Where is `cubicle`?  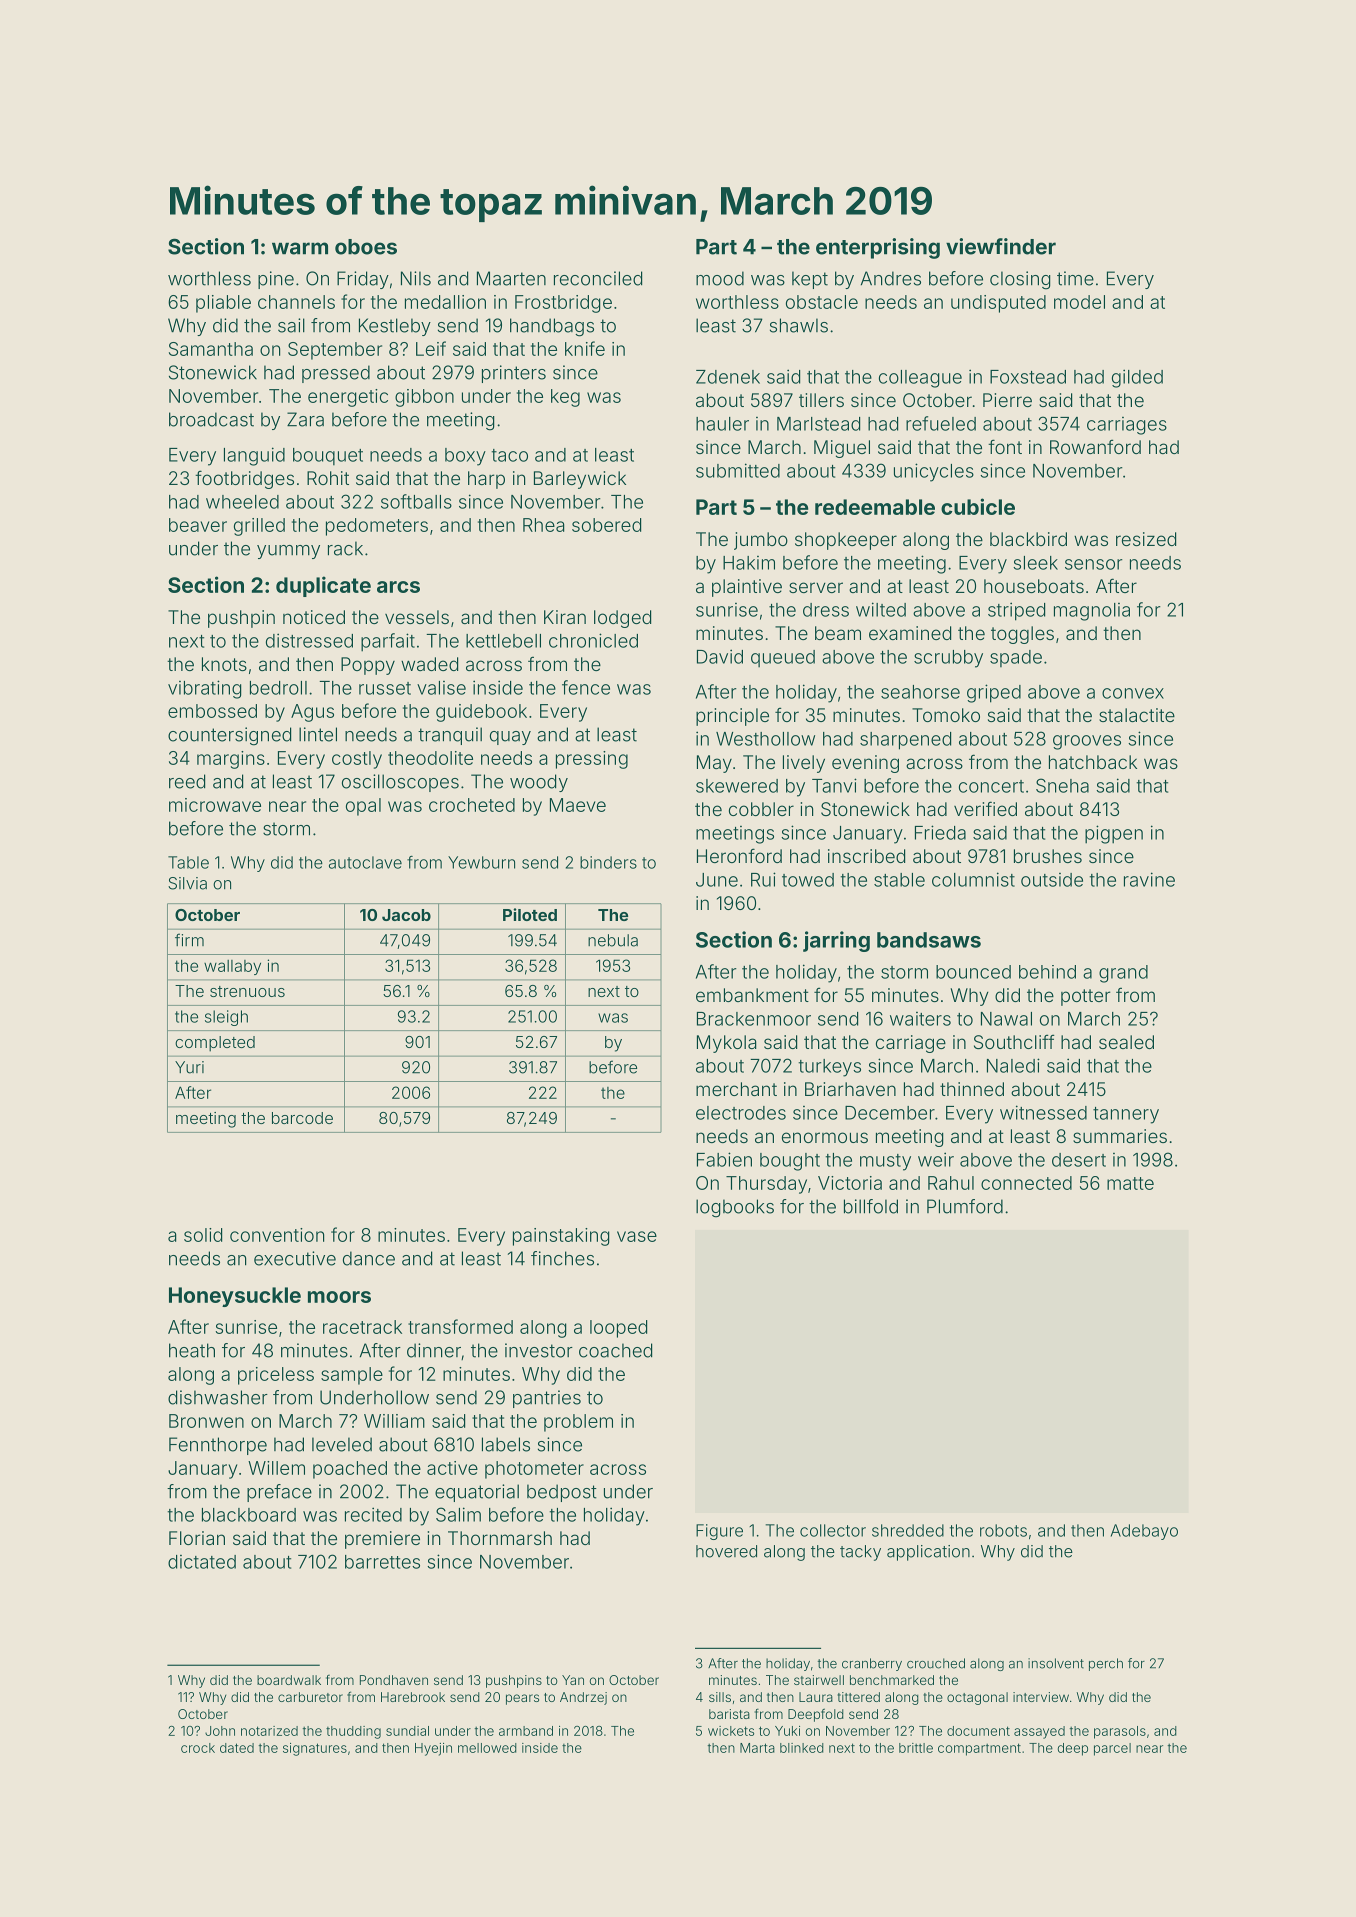
cubicle is located at coordinates (978, 506).
